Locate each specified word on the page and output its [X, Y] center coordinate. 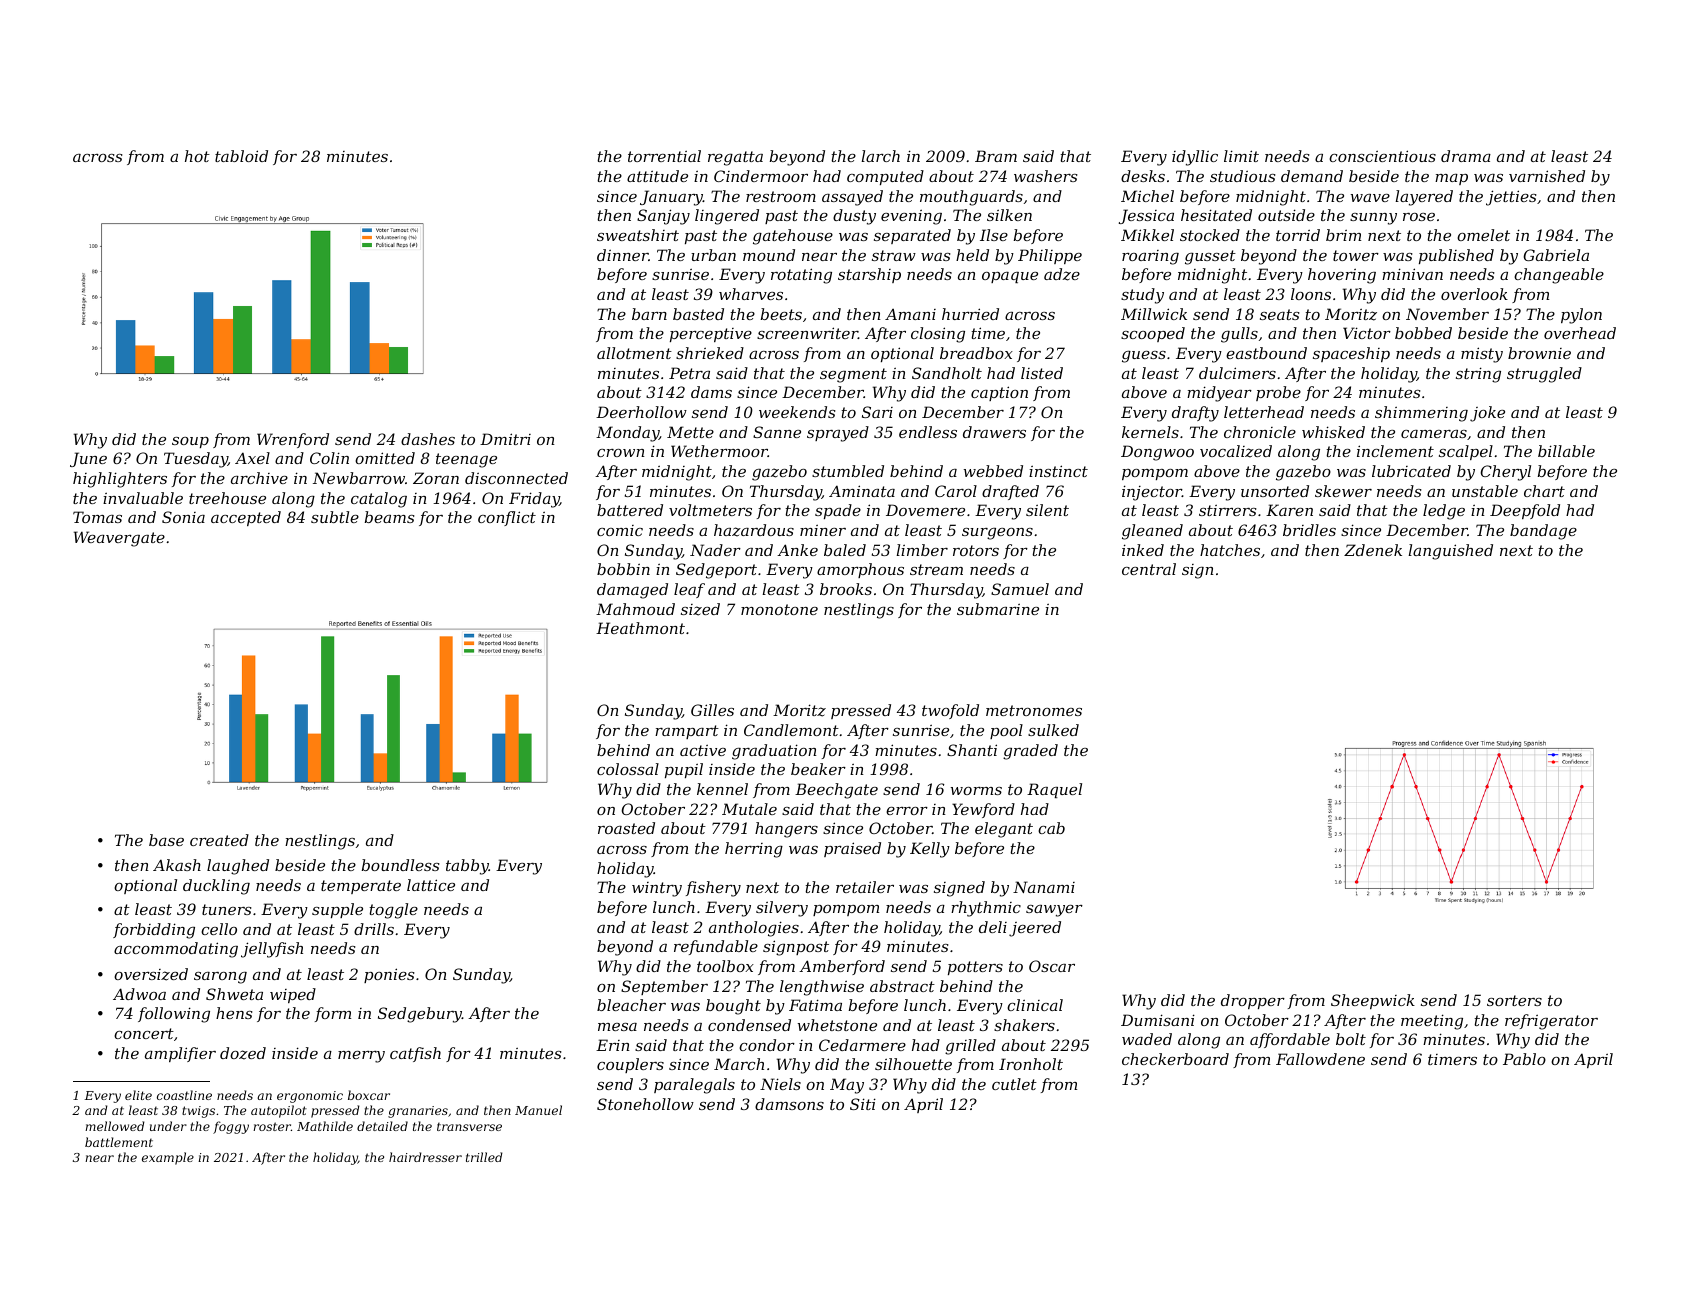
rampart [687, 732]
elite [138, 1095]
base [166, 840]
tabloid [241, 156]
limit [1241, 156]
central [1149, 569]
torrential [664, 156]
